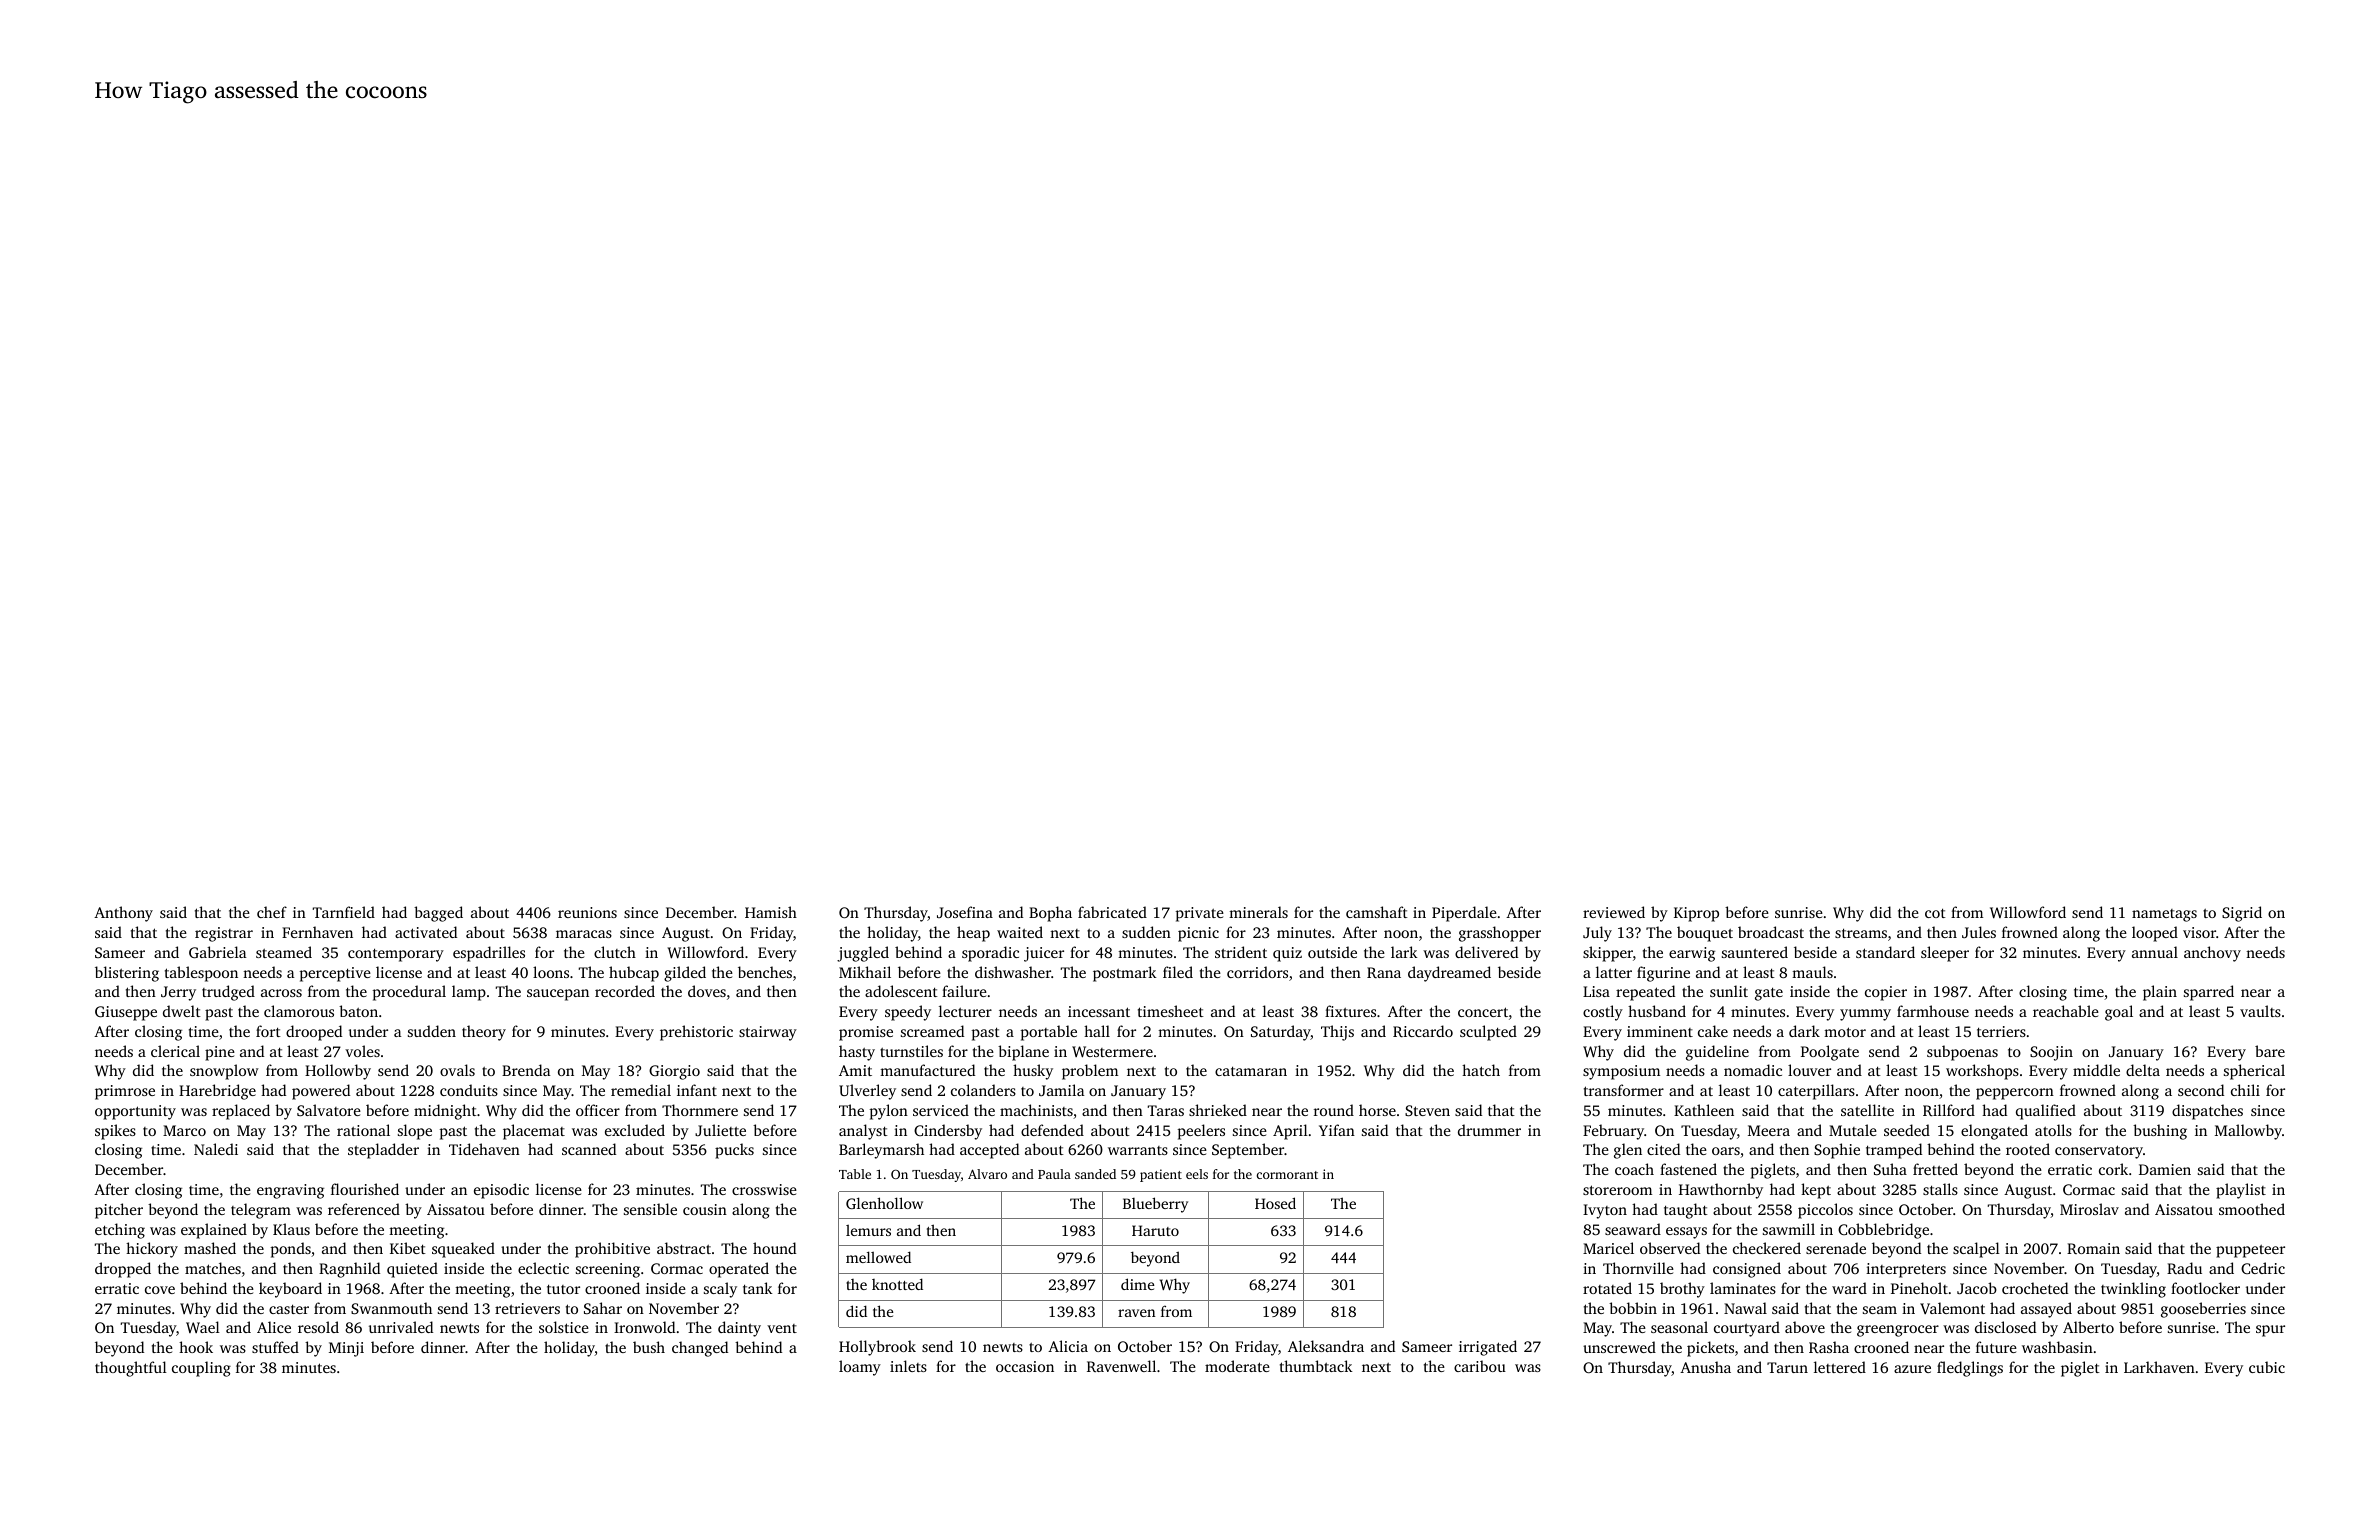  I want to click on Gabriela, so click(218, 952).
